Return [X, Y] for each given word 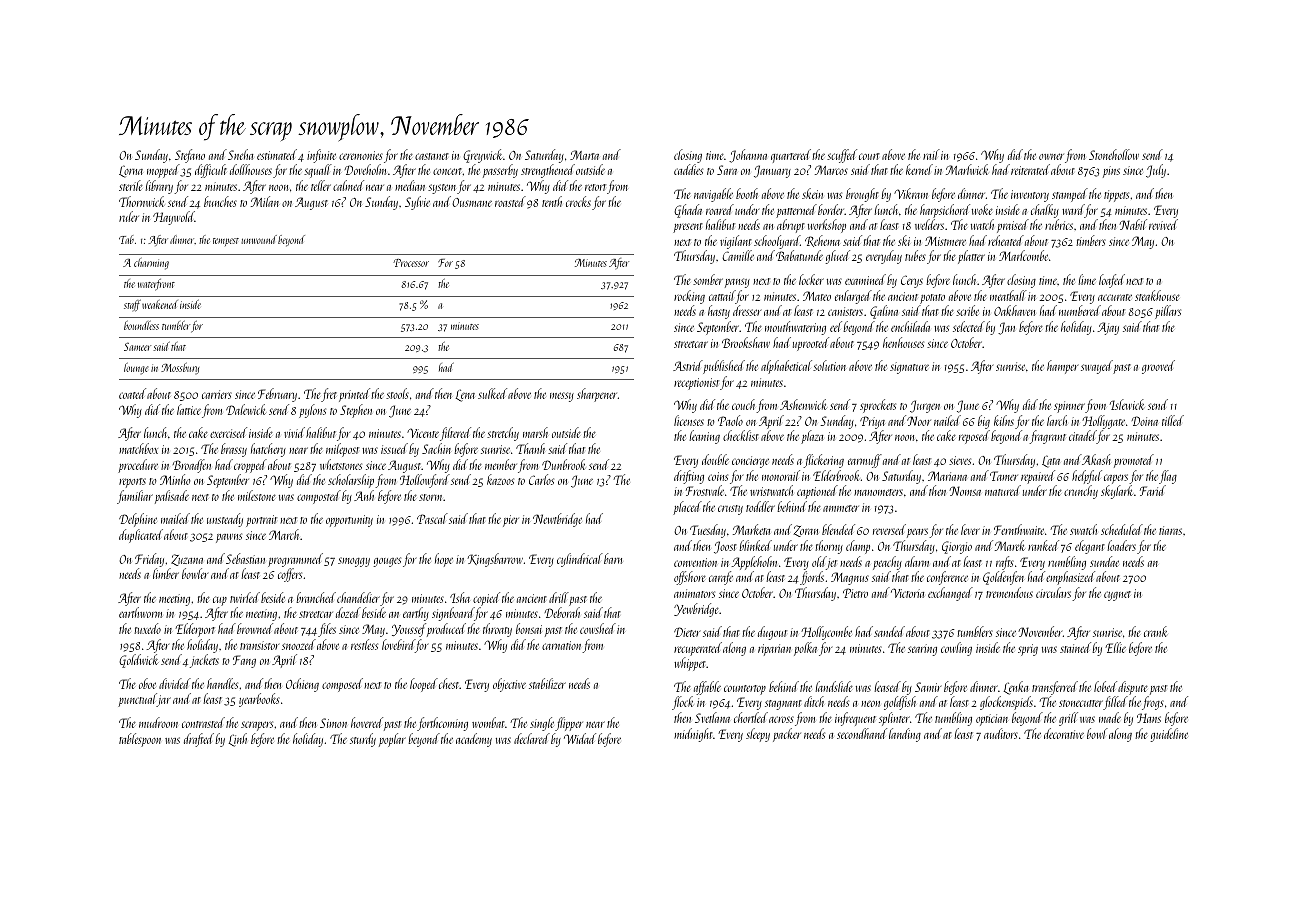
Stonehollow [1114, 154]
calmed [348, 185]
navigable [713, 195]
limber [166, 573]
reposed [974, 437]
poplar [392, 740]
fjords [812, 578]
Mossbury [180, 369]
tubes [915, 255]
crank [1155, 631]
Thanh [530, 448]
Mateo [817, 296]
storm [430, 497]
